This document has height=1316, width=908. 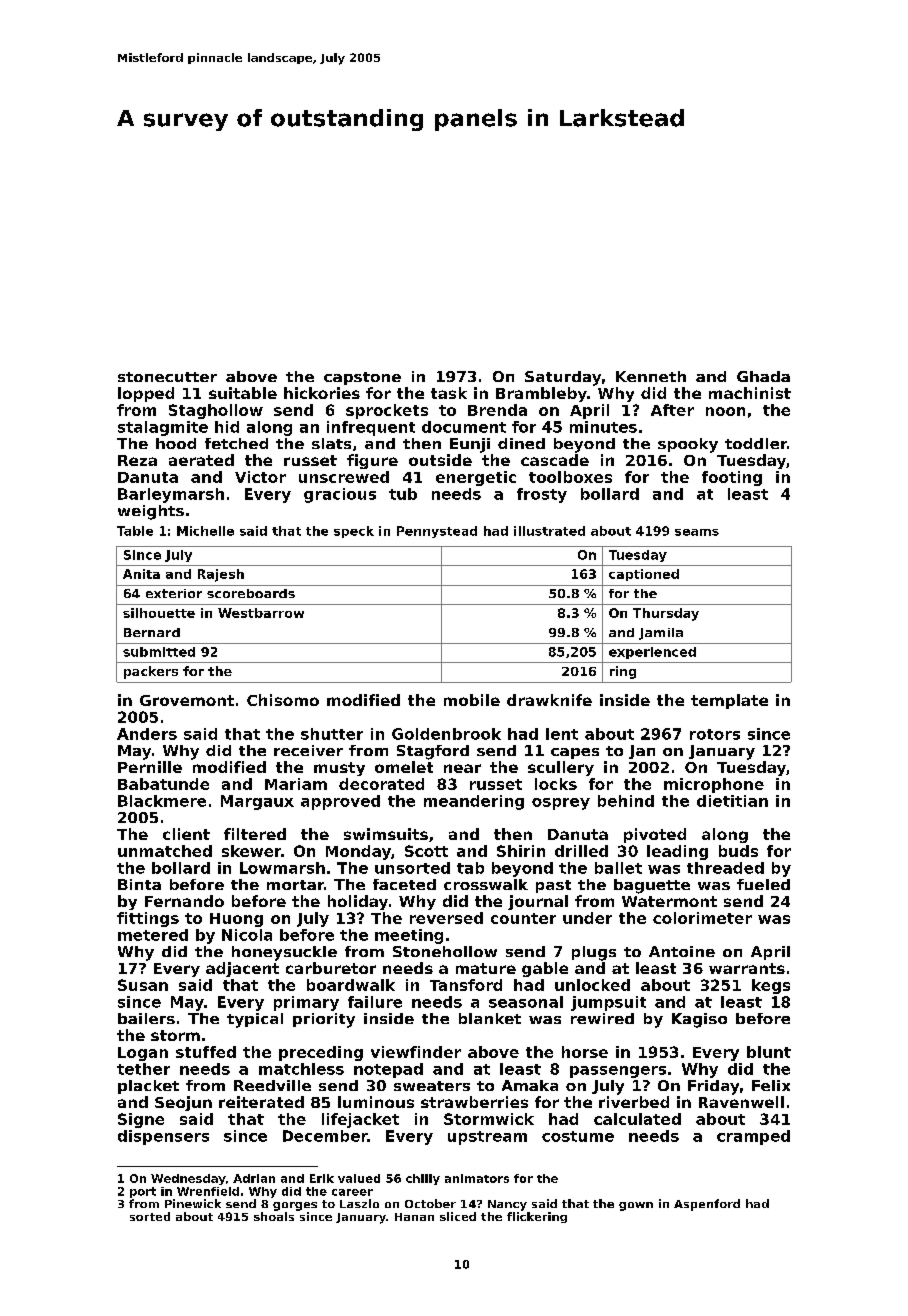 What do you see at coordinates (445, 951) in the document?
I see `Stonehollow` at bounding box center [445, 951].
